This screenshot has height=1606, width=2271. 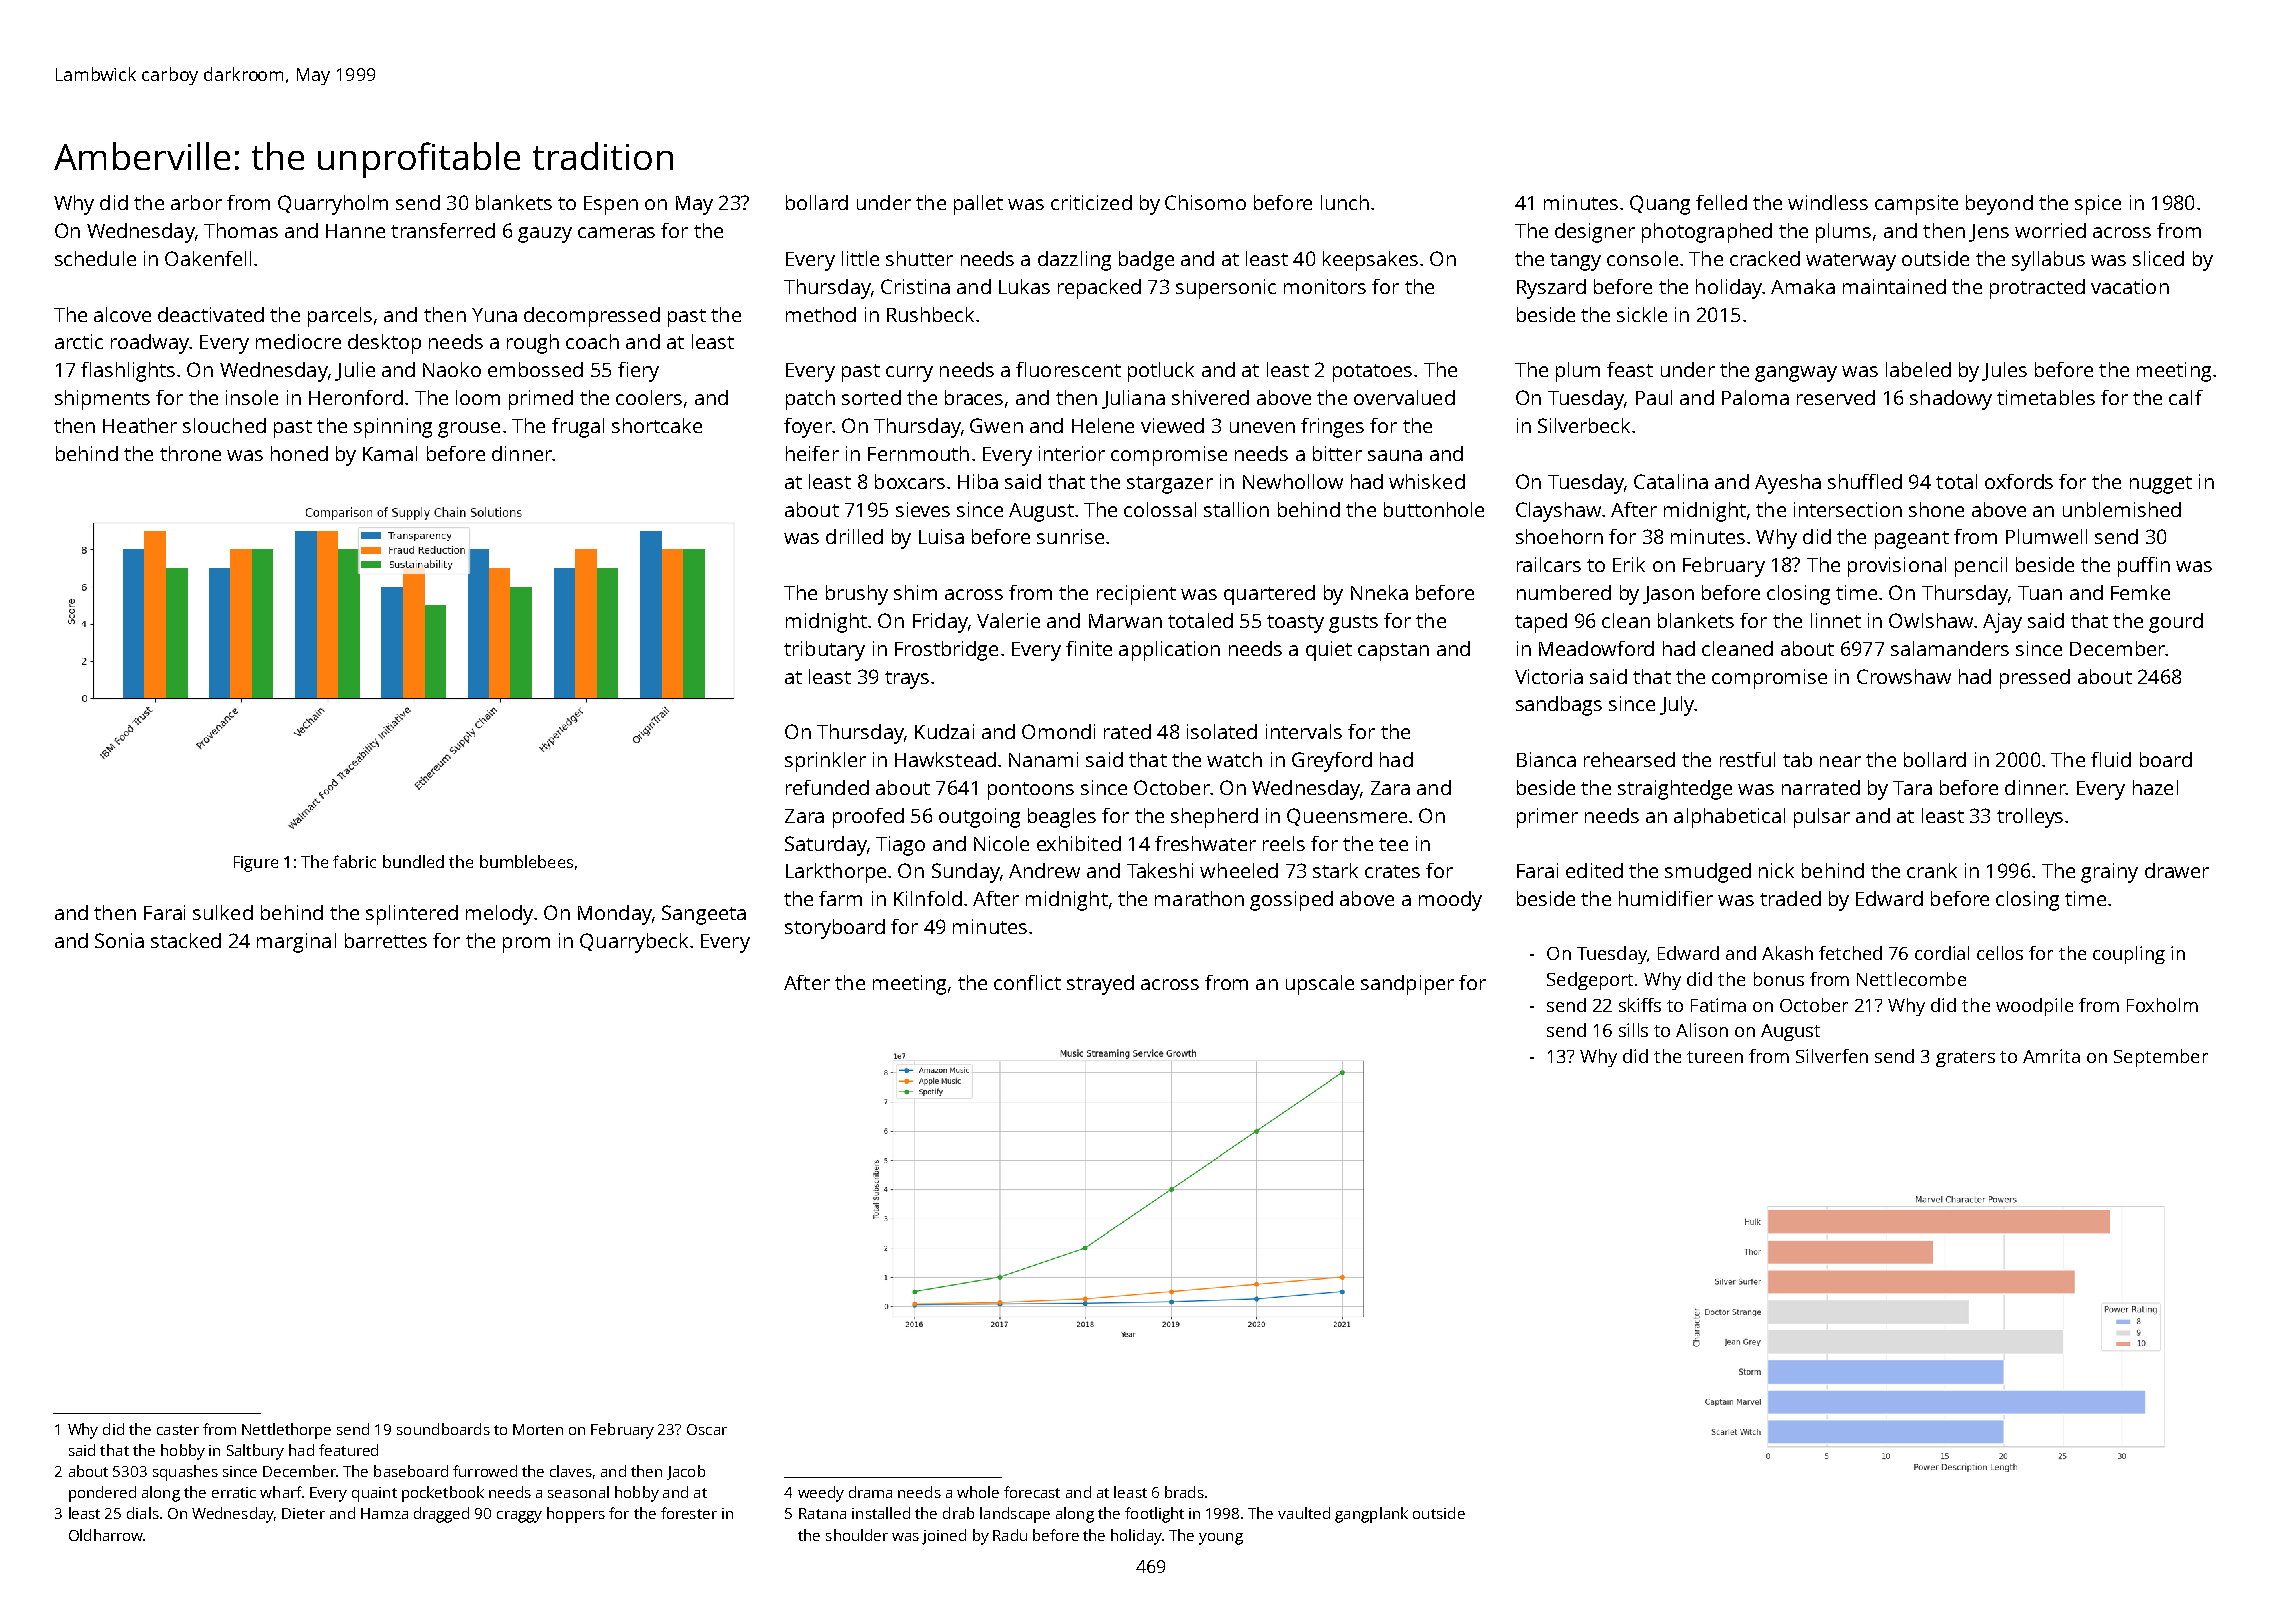 I want to click on fluid, so click(x=2111, y=759).
